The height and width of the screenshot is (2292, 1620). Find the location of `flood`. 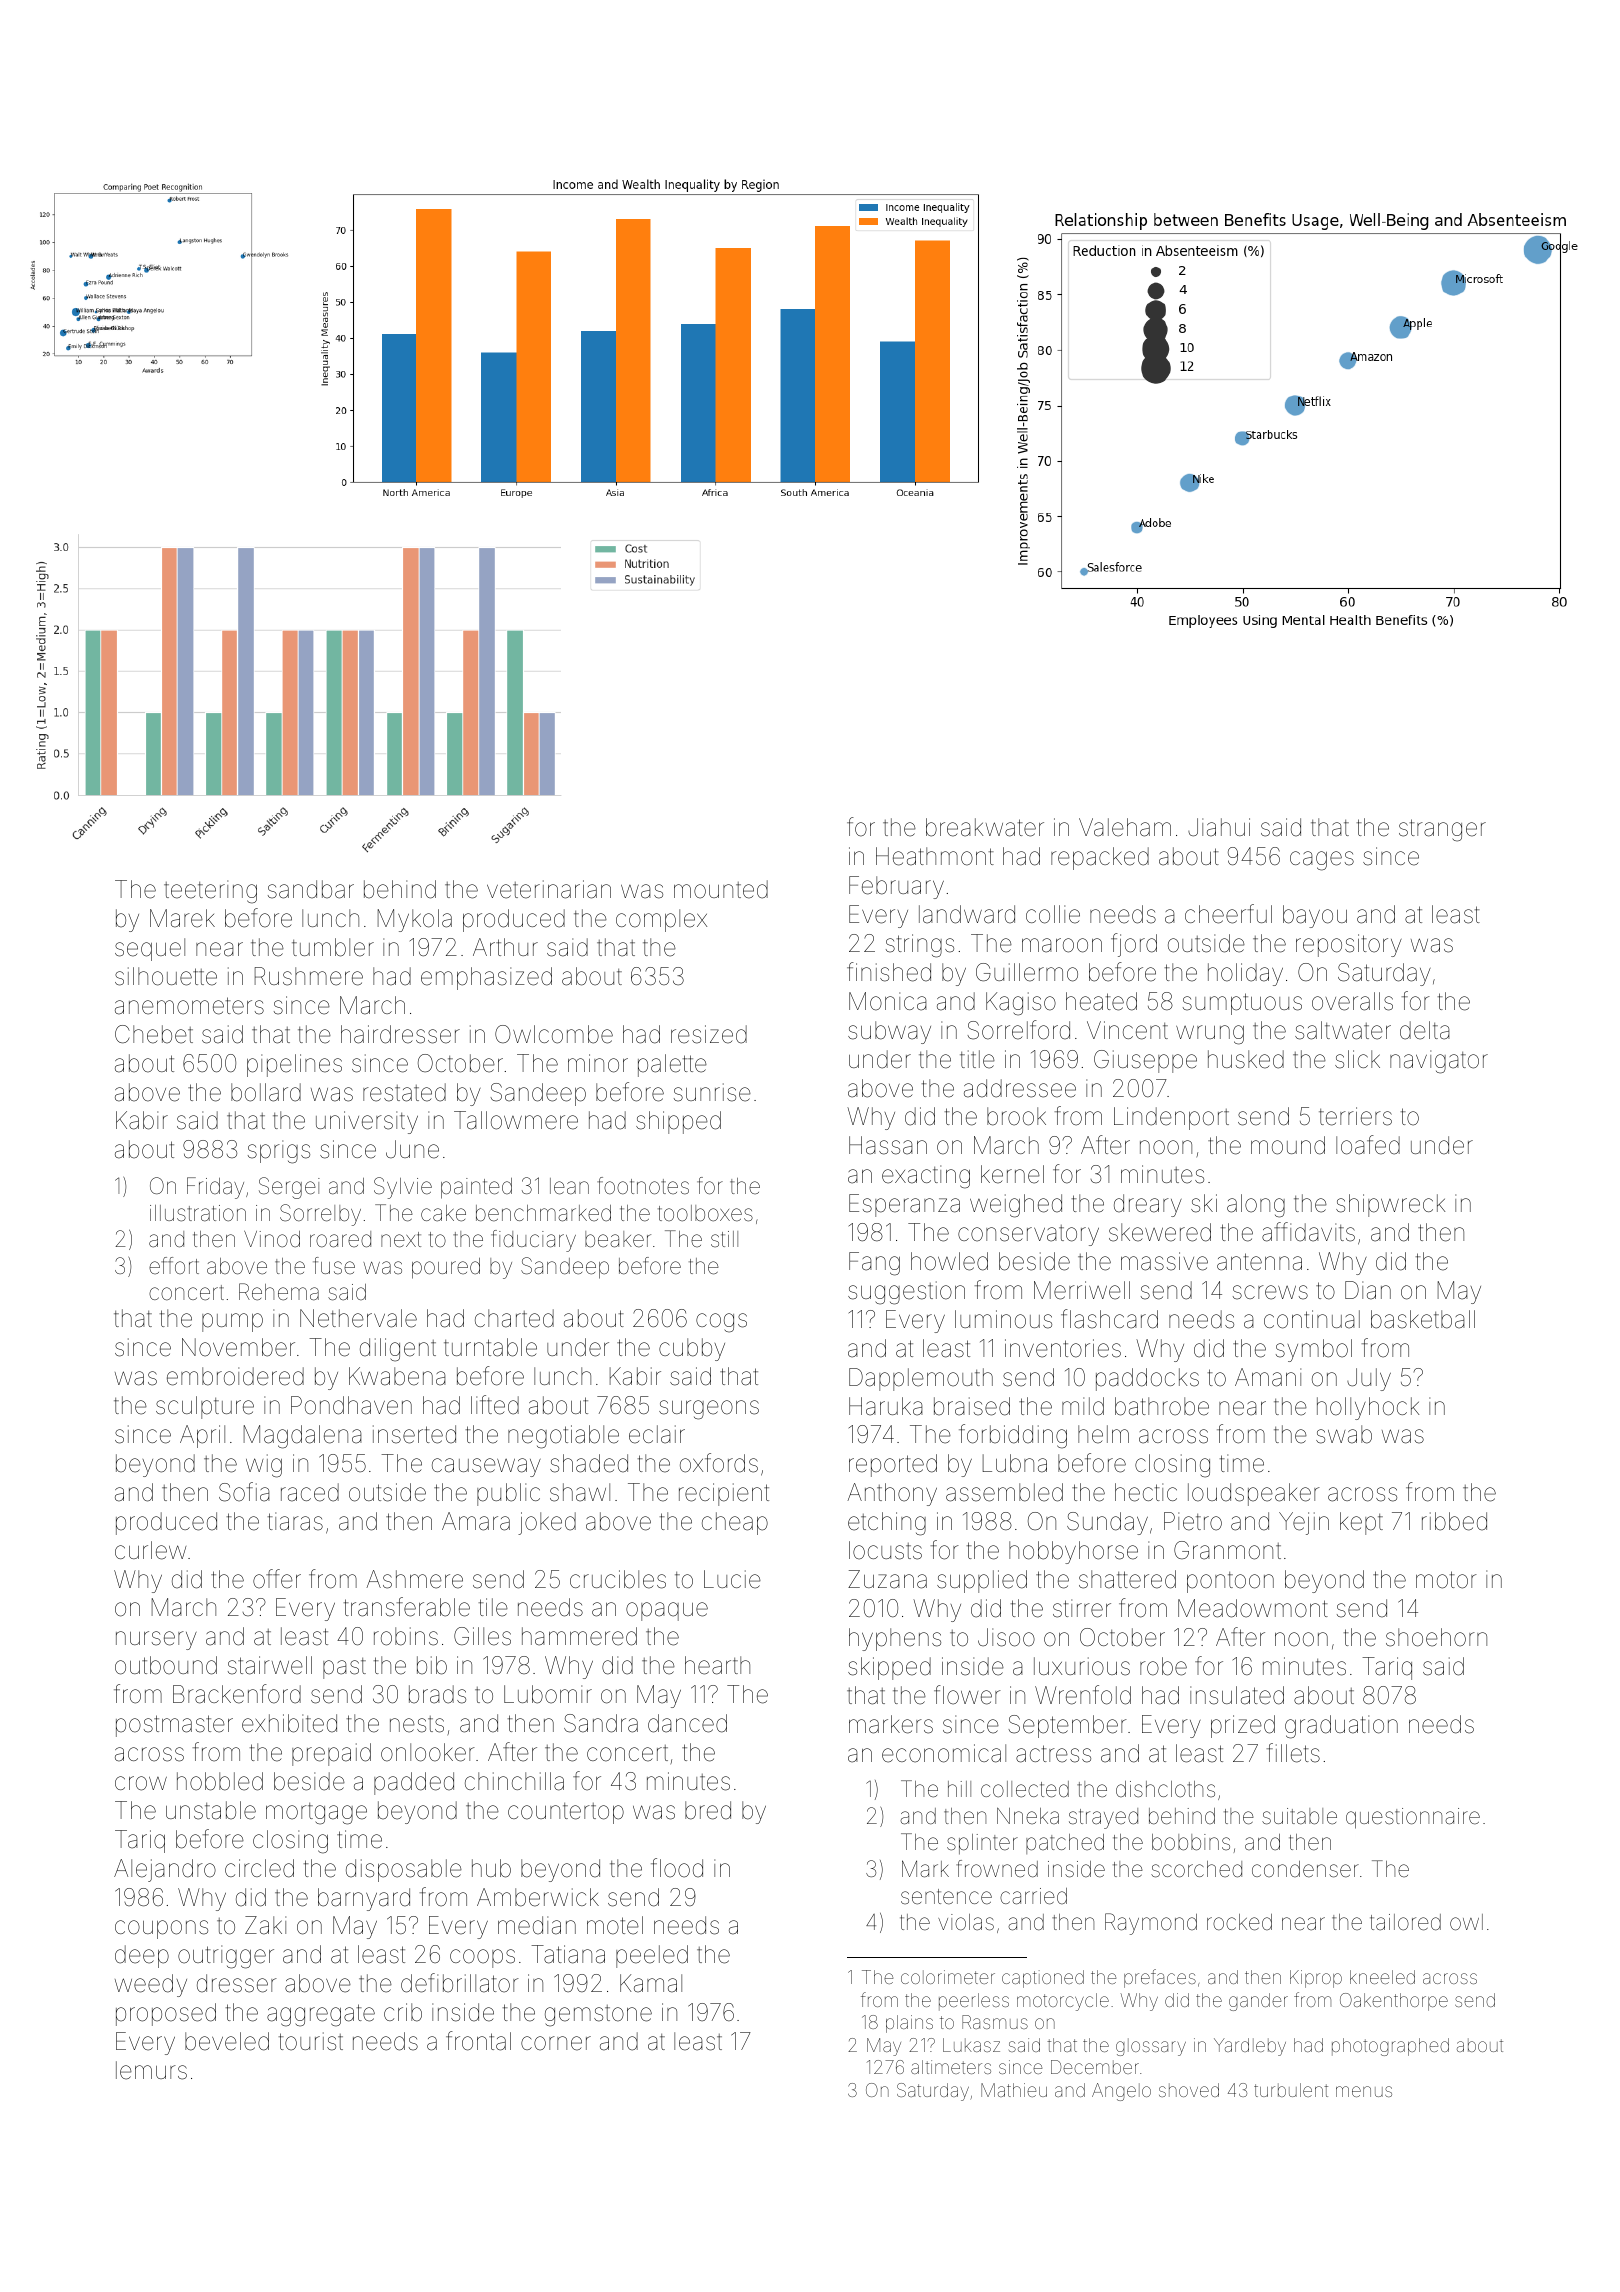

flood is located at coordinates (677, 1868).
